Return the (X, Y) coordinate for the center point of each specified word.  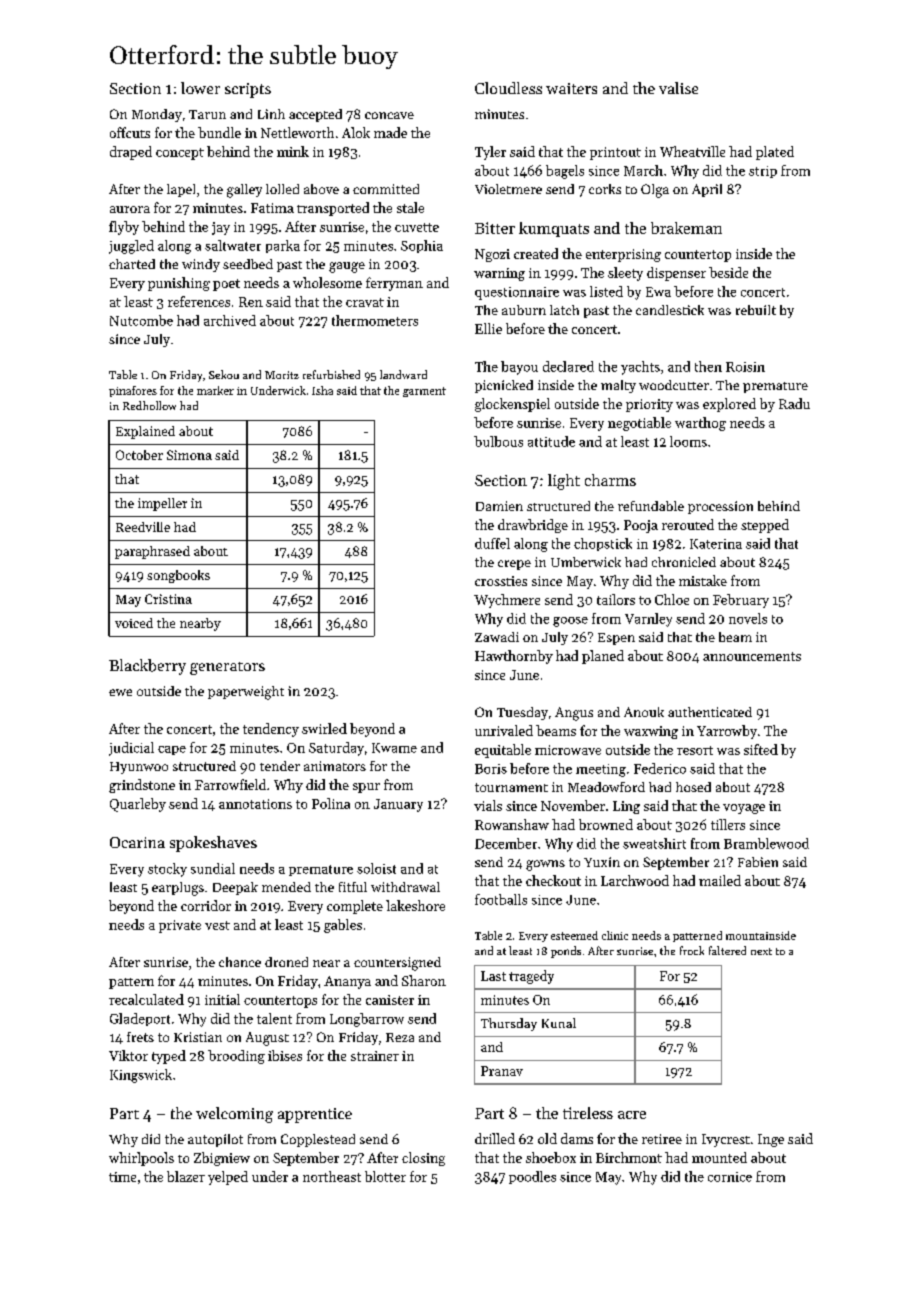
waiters (571, 88)
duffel (492, 543)
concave (389, 115)
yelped (228, 1178)
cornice (730, 1177)
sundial (213, 868)
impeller (162, 504)
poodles (532, 1177)
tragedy (531, 977)
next (761, 951)
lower (200, 88)
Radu (794, 403)
